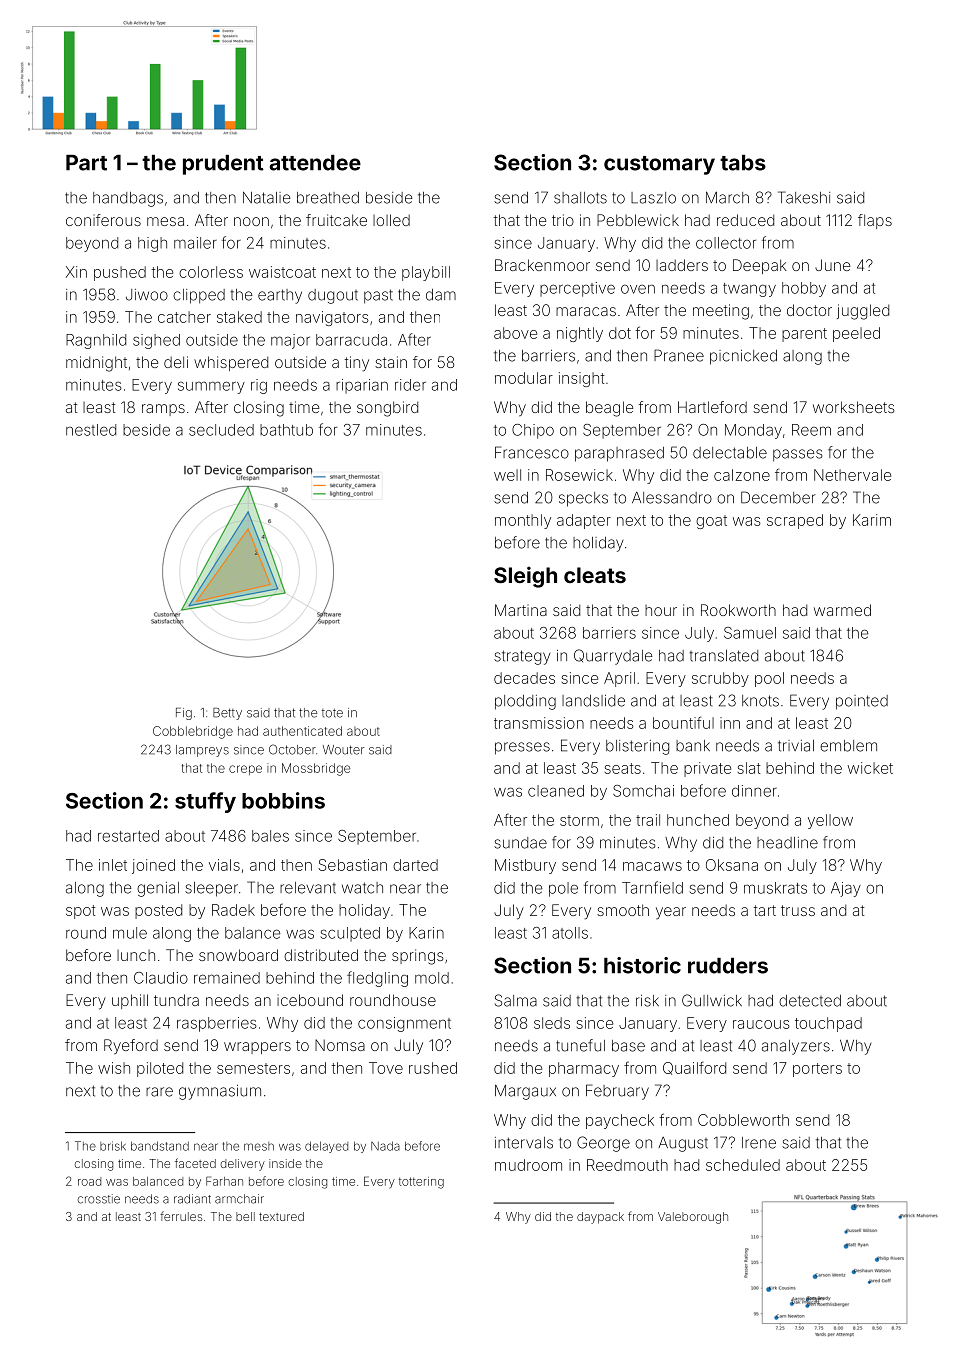  Describe the element at coordinates (579, 820) in the screenshot. I see `storm` at that location.
